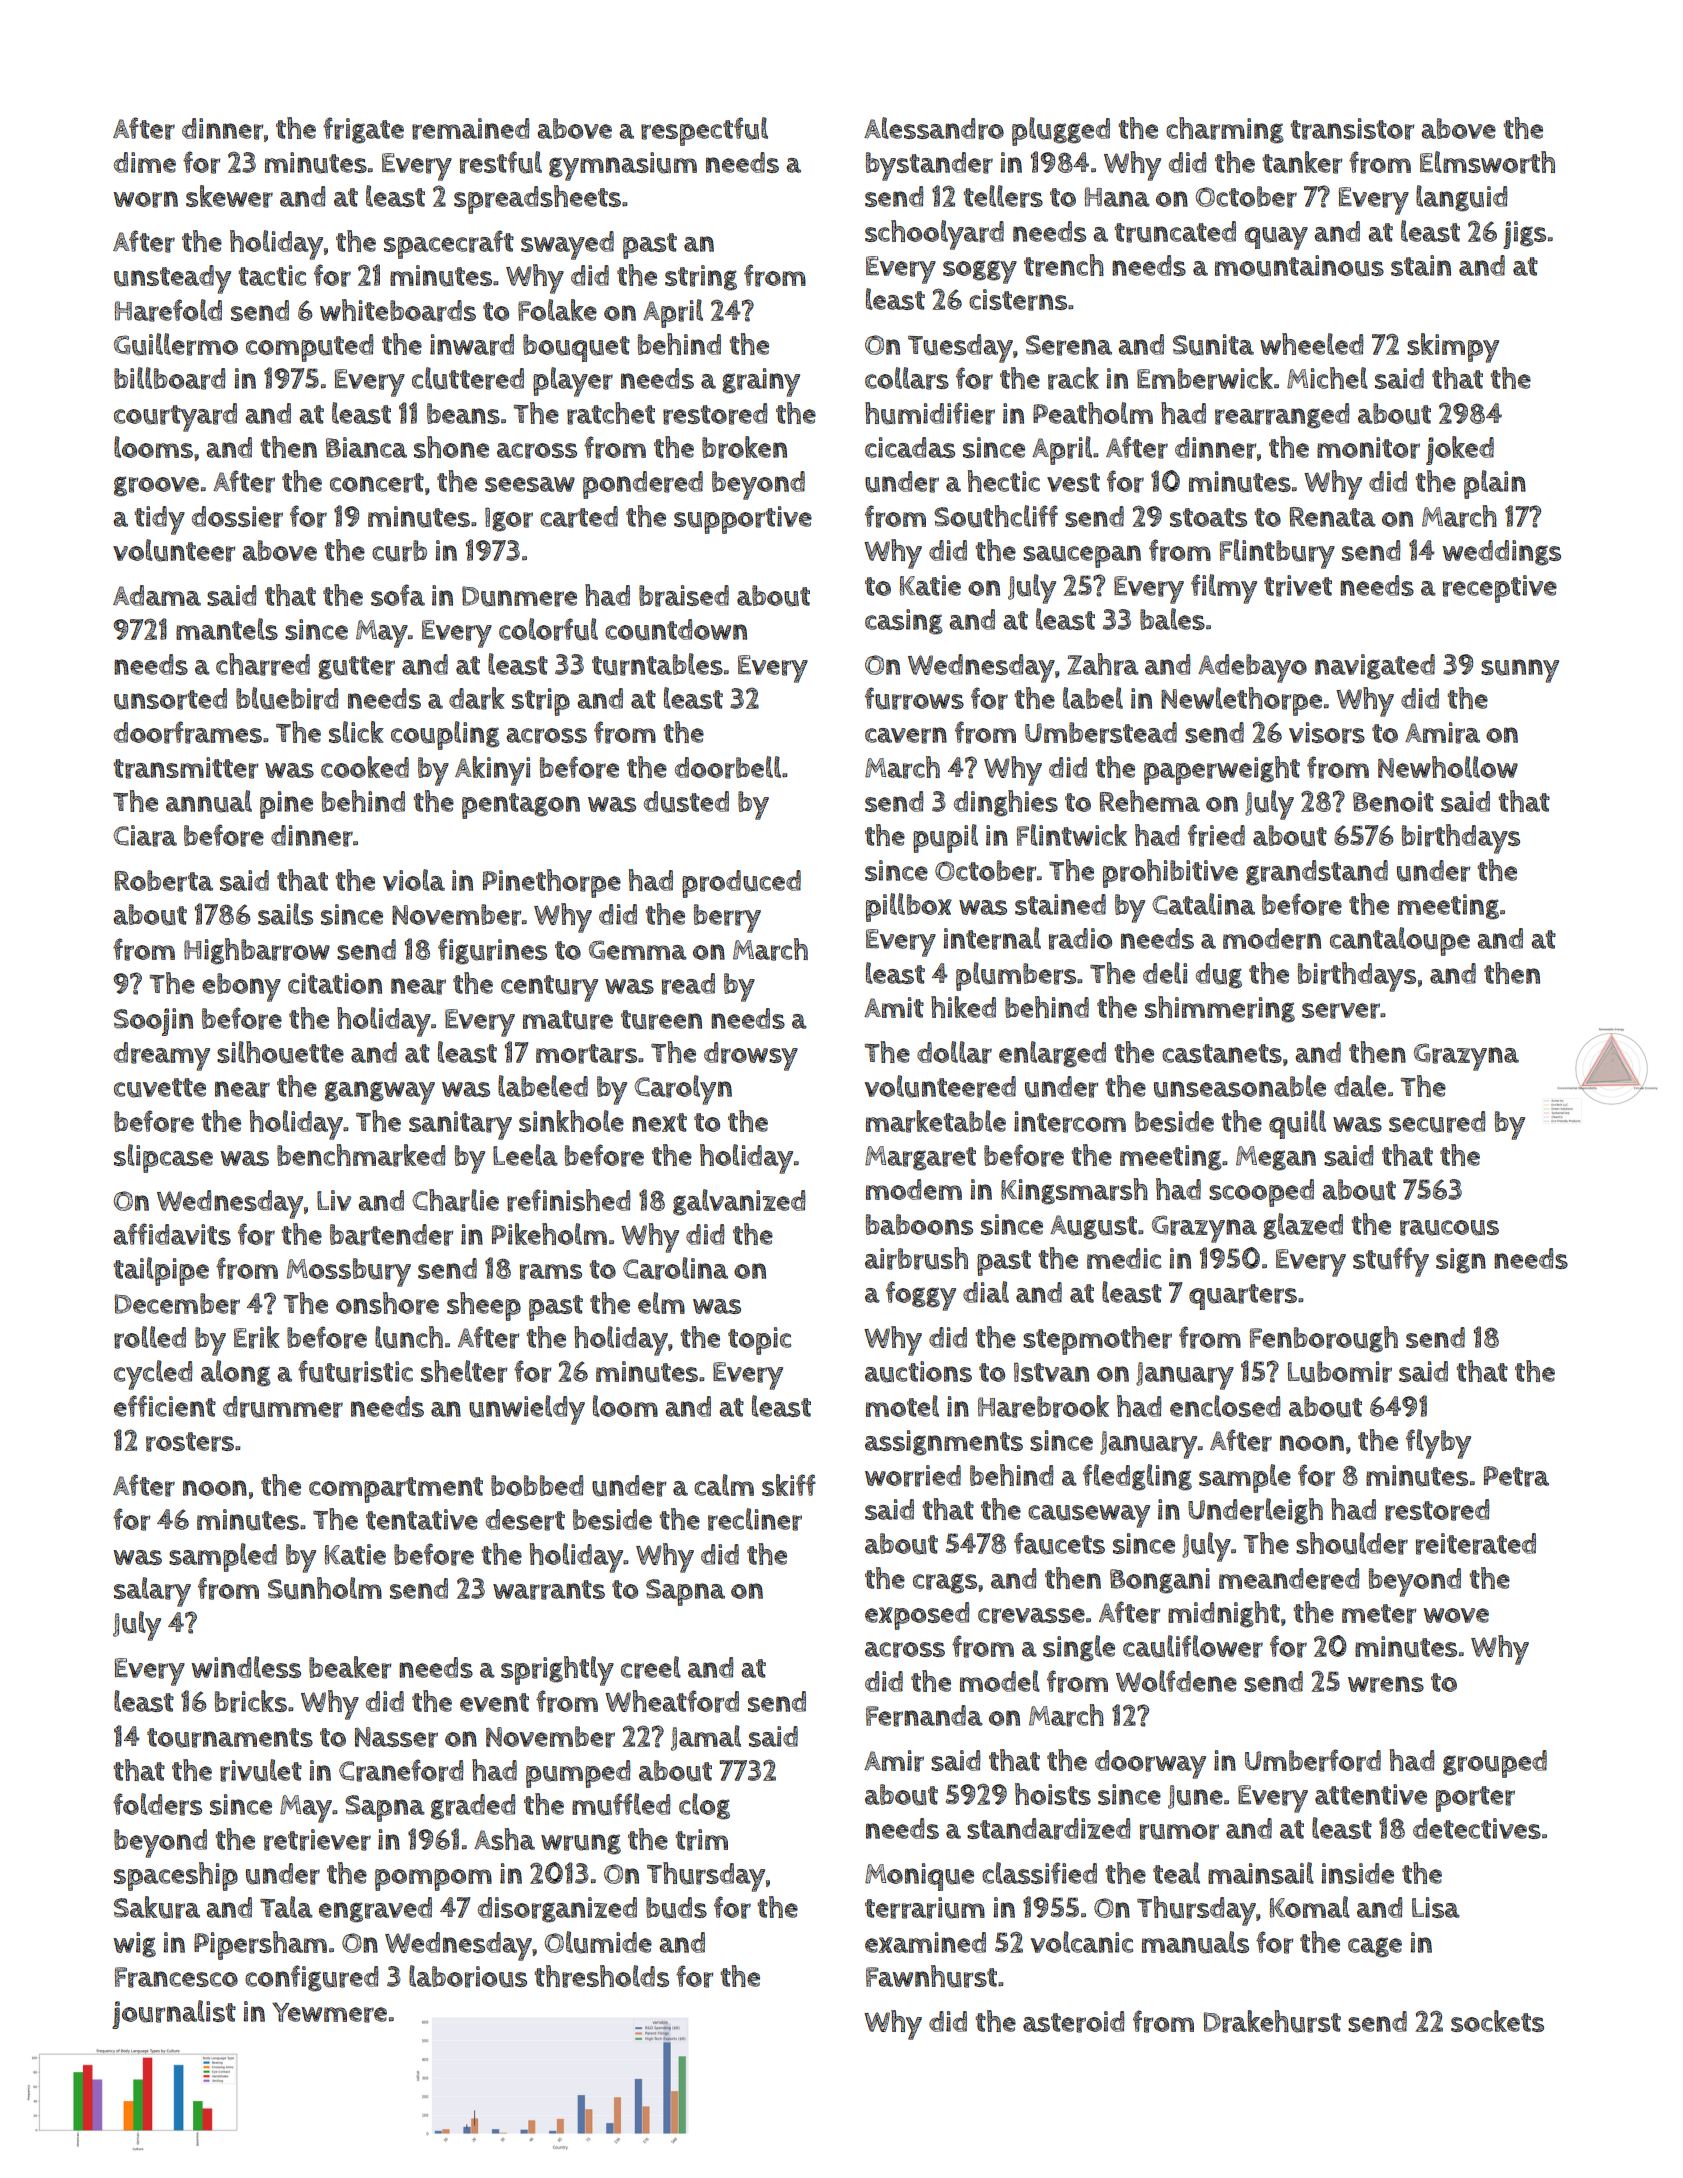 This document has height=2178, width=1683. I want to click on truncated, so click(1175, 232).
